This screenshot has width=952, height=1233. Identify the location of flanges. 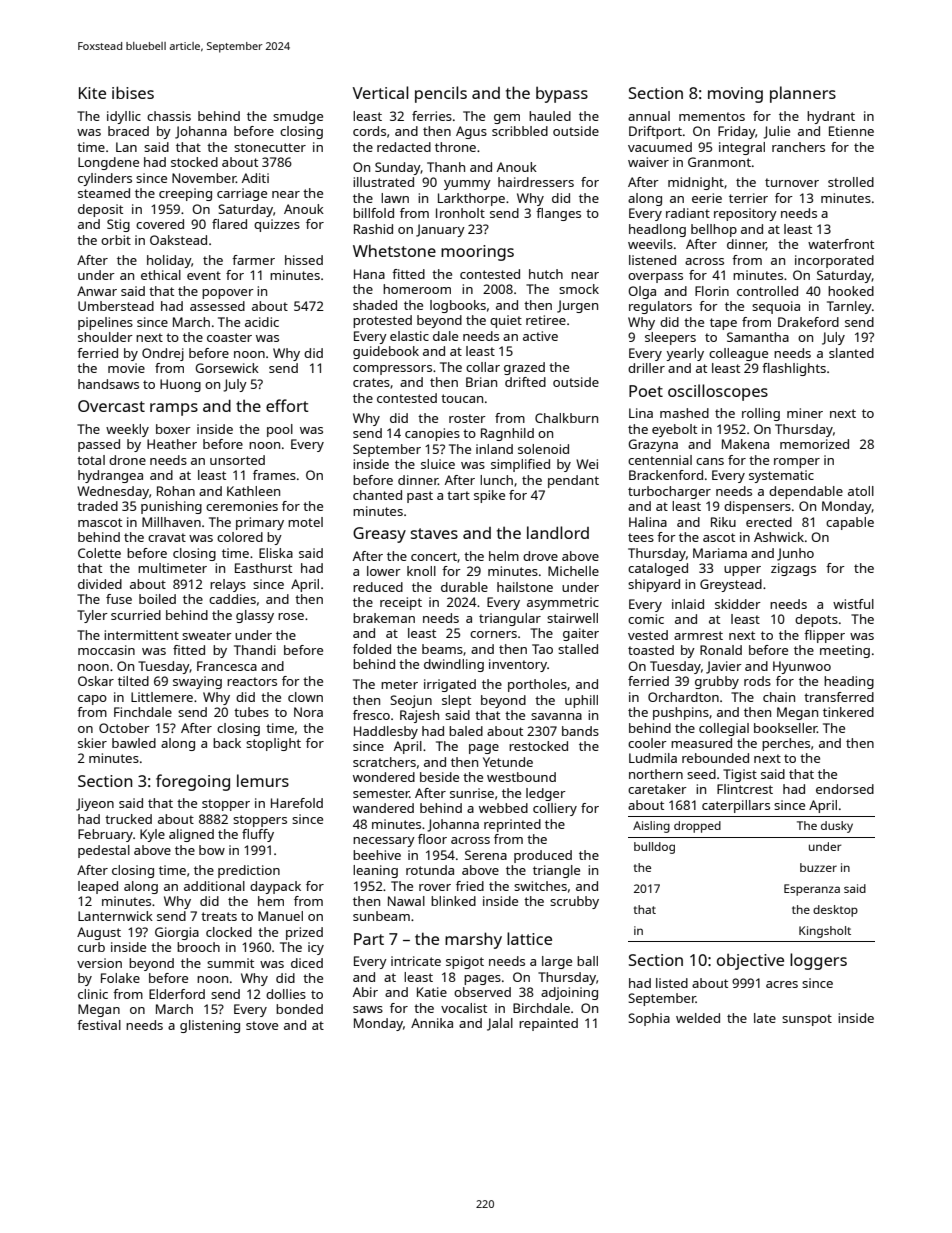
(558, 214).
